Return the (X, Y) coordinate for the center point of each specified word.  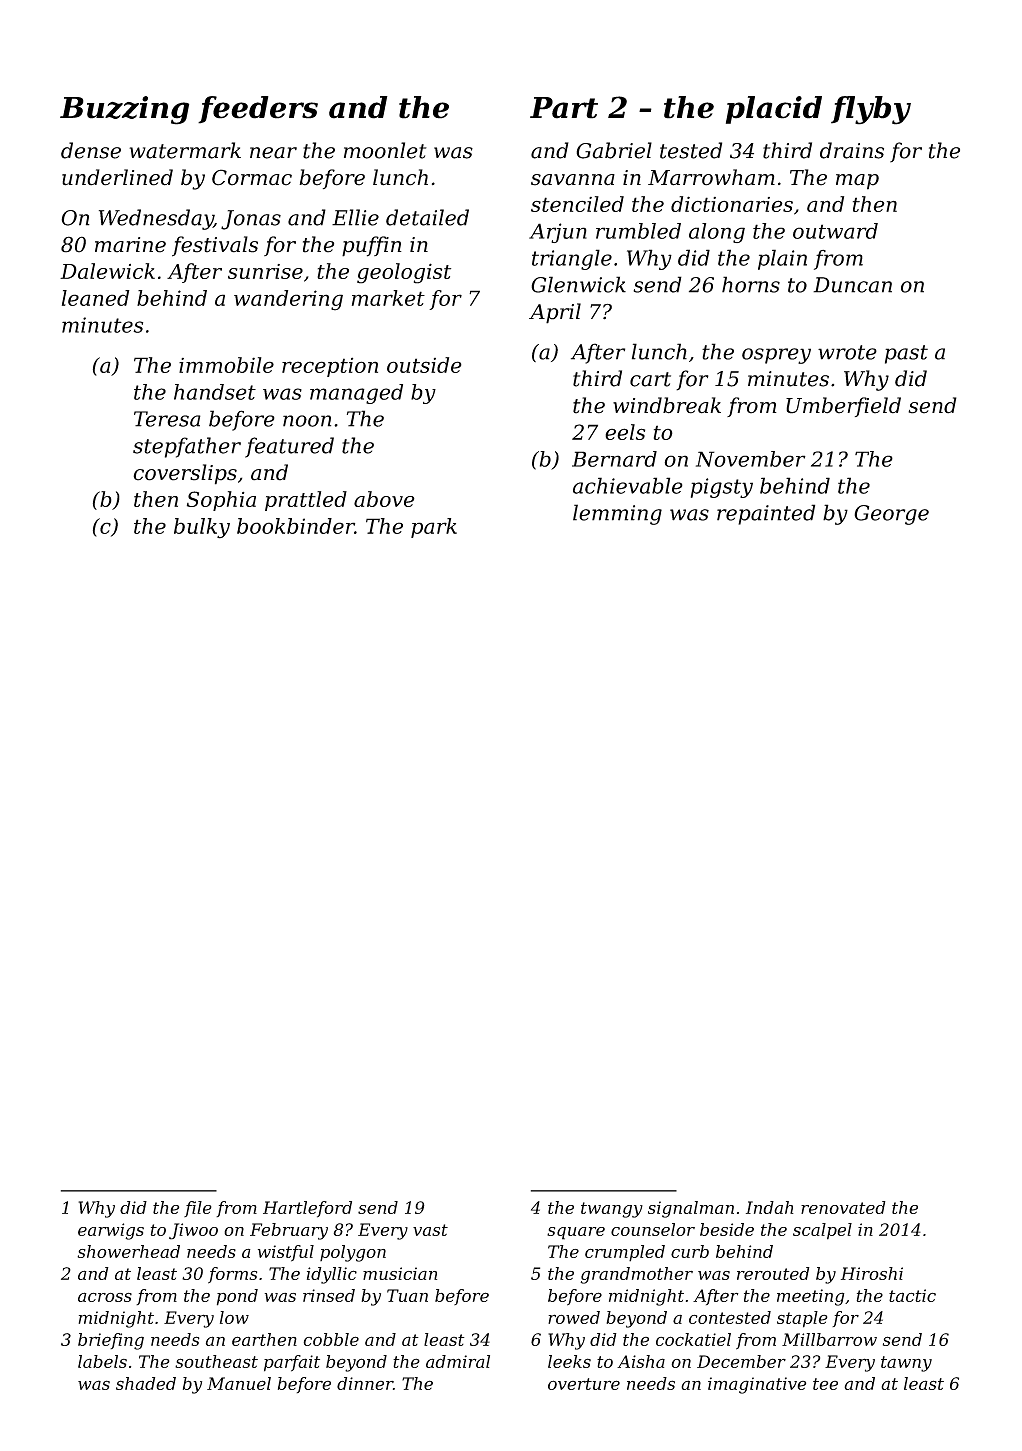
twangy (612, 1210)
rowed (574, 1317)
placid (774, 110)
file (198, 1209)
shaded (146, 1383)
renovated (843, 1207)
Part (564, 108)
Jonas (251, 220)
